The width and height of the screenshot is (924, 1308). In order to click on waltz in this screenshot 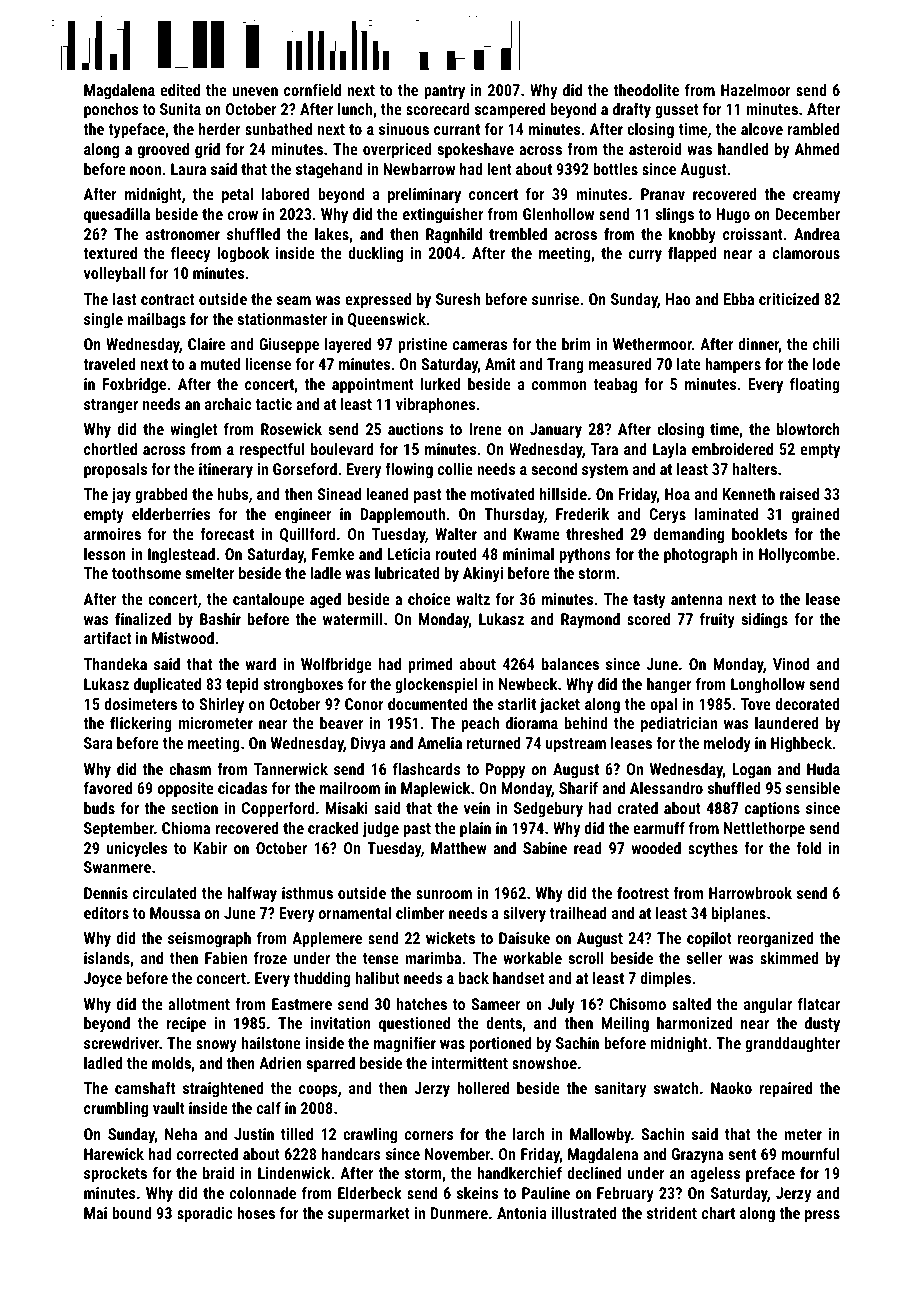, I will do `click(473, 599)`.
